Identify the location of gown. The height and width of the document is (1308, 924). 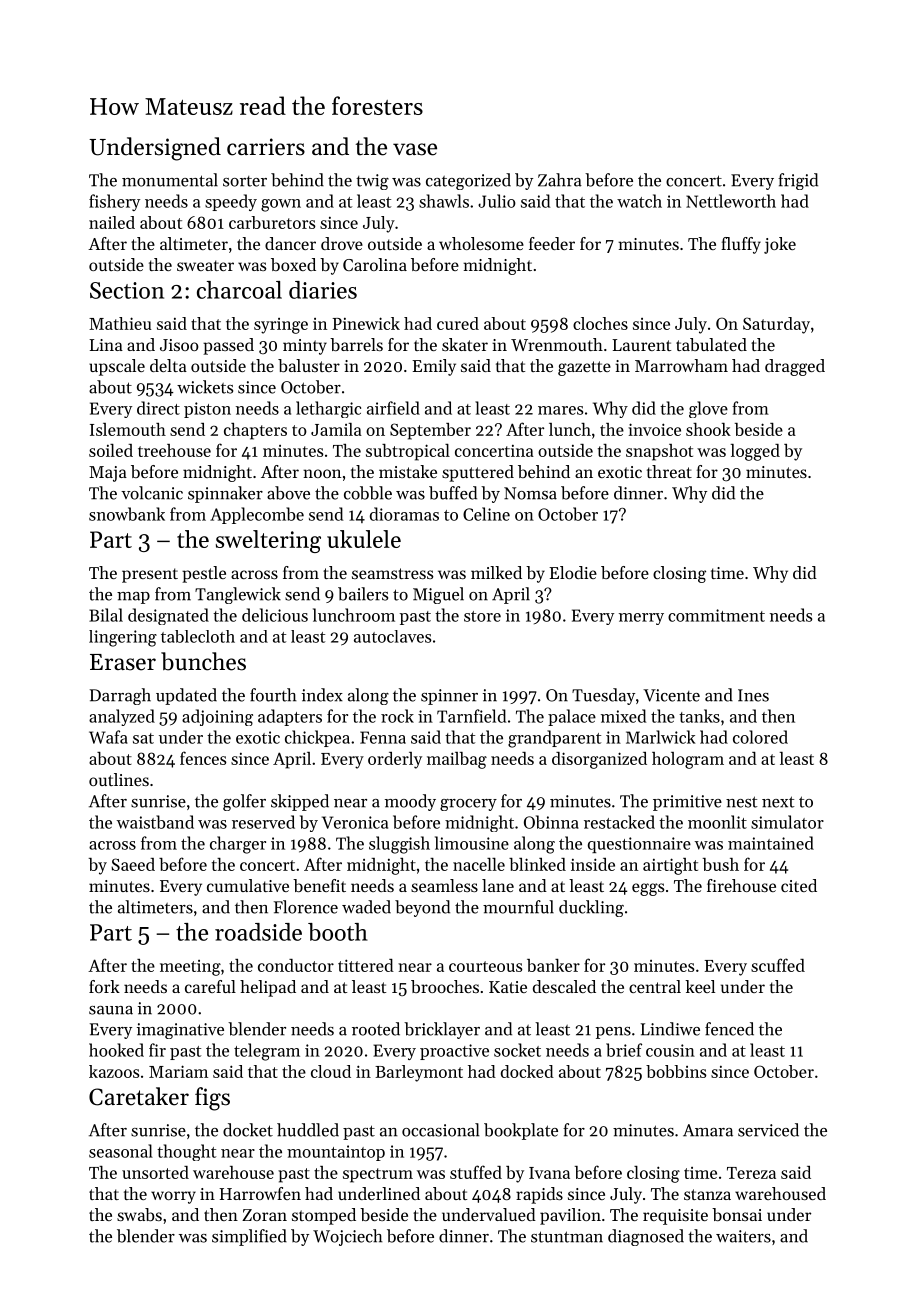
(281, 205).
